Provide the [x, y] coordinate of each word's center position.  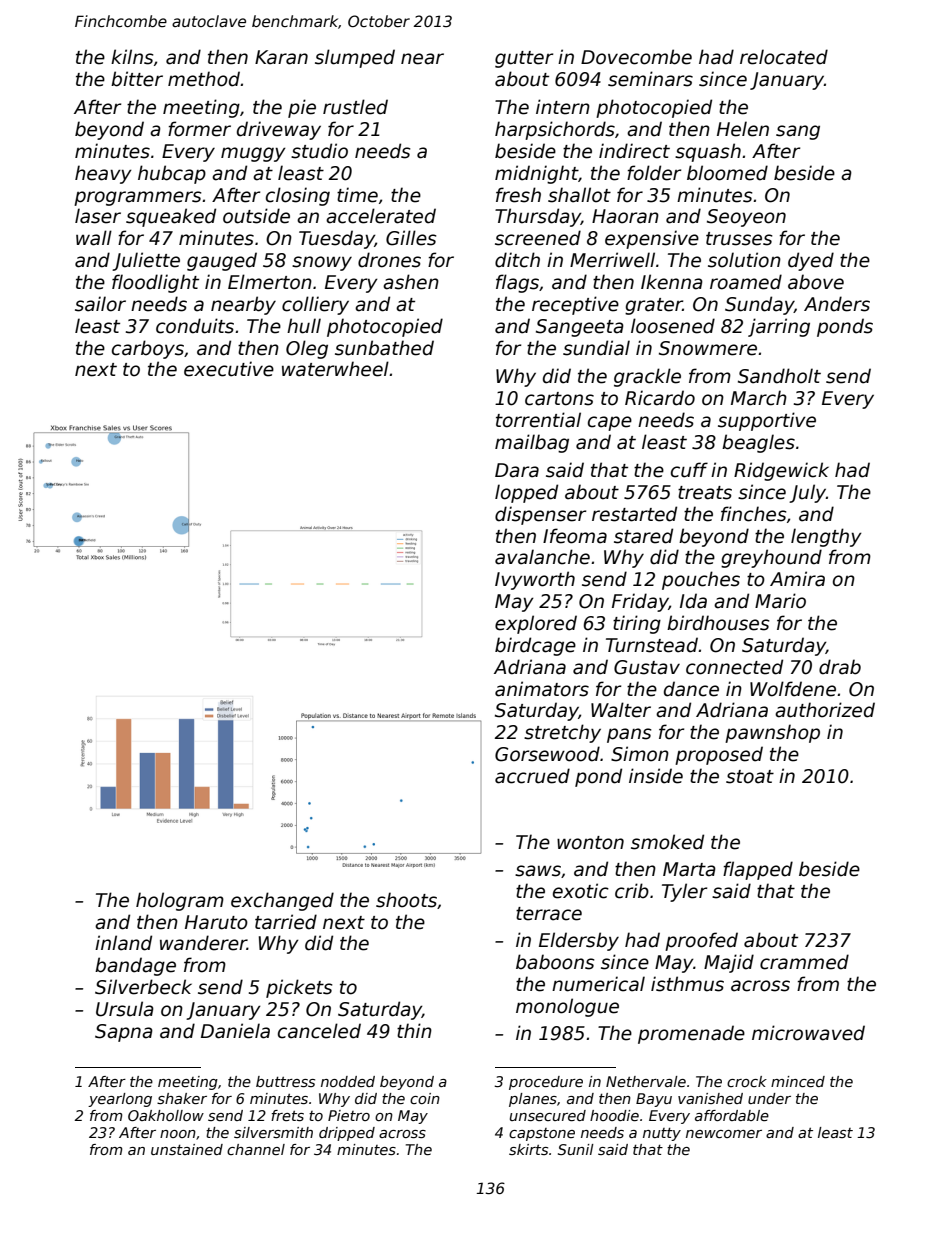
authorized [825, 710]
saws [538, 871]
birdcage [535, 646]
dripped [347, 1134]
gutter [524, 59]
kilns [132, 57]
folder [654, 173]
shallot [579, 195]
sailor [100, 304]
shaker [182, 1098]
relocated [784, 57]
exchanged [282, 901]
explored [536, 624]
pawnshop [772, 733]
